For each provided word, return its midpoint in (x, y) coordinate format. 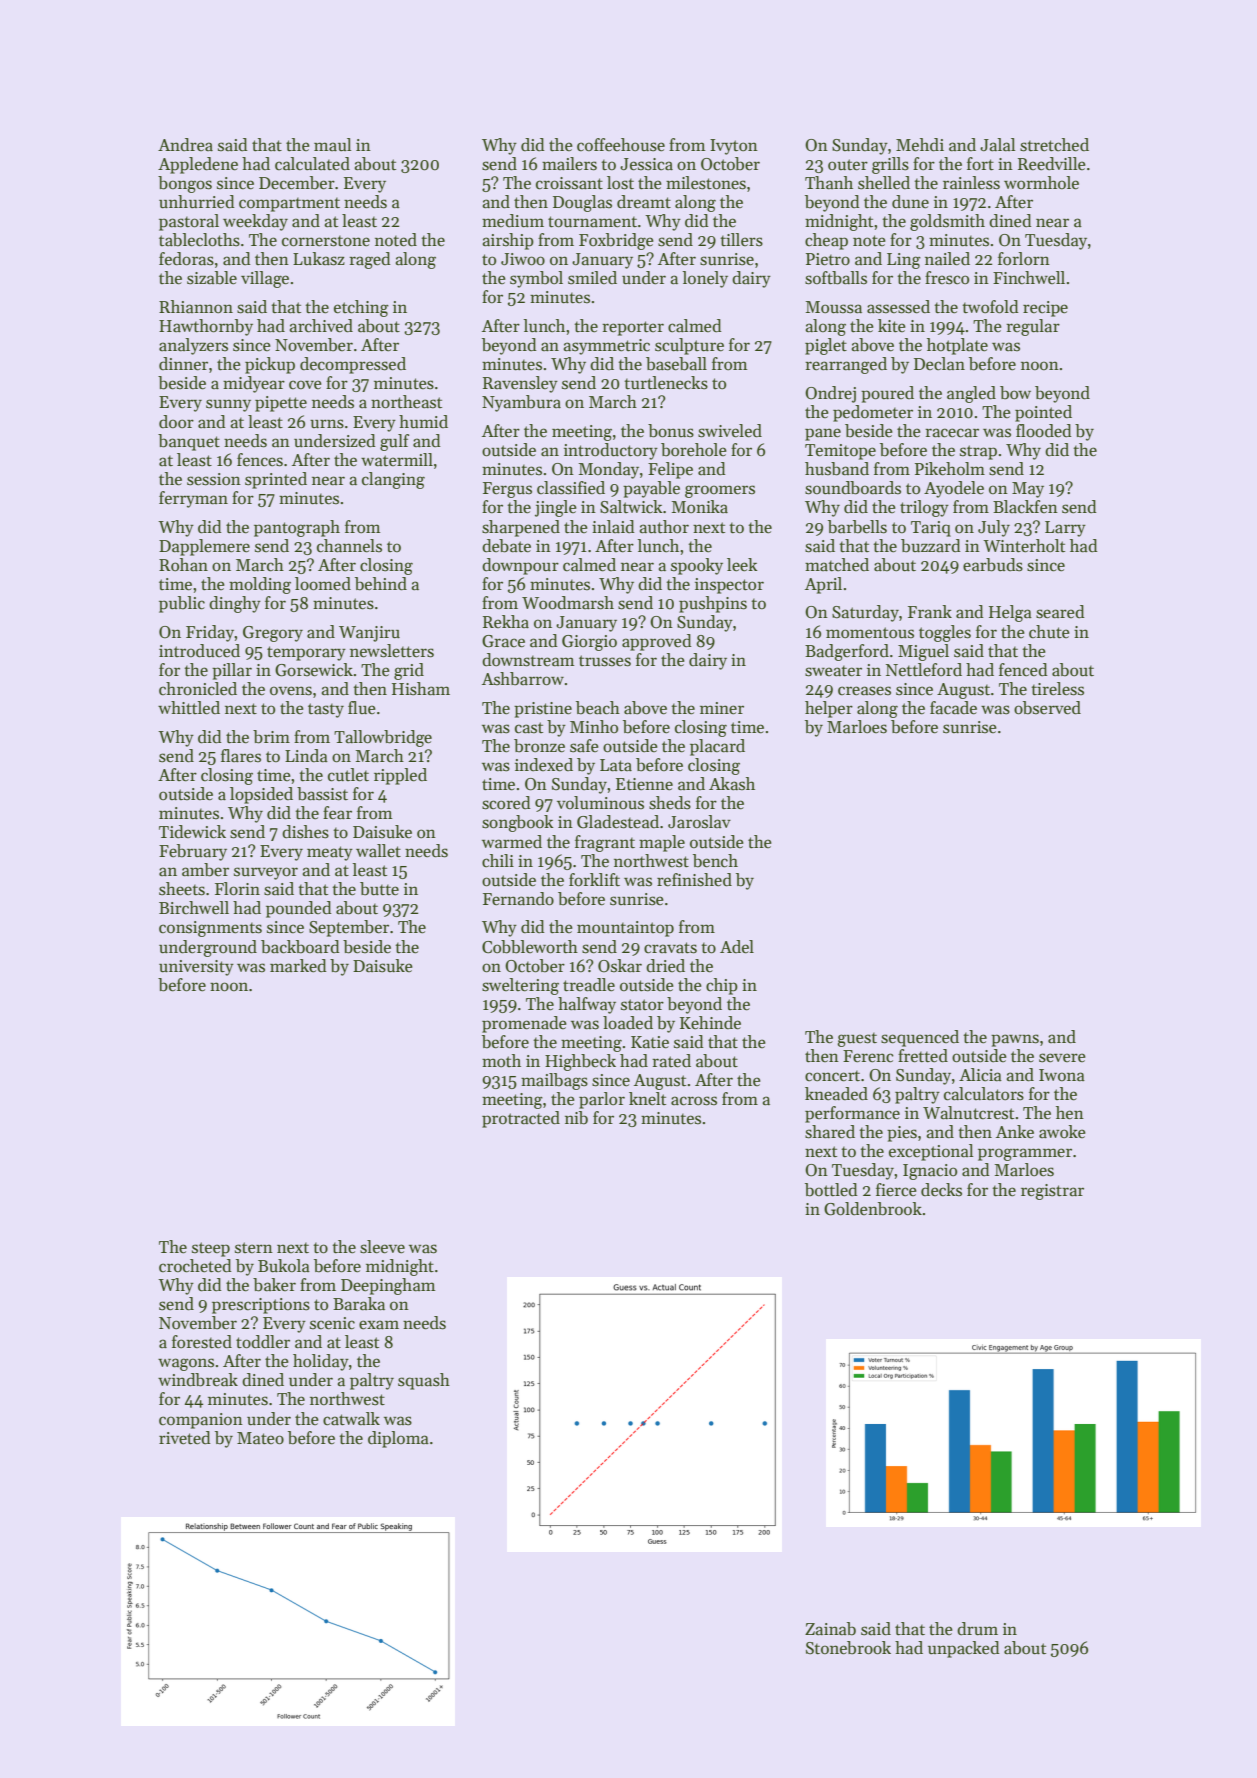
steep (211, 1249)
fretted (923, 1056)
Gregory (273, 634)
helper (829, 709)
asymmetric (606, 347)
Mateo (260, 1438)
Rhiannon (196, 307)
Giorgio (589, 643)
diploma (398, 1439)
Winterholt (1024, 546)
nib (576, 1118)
